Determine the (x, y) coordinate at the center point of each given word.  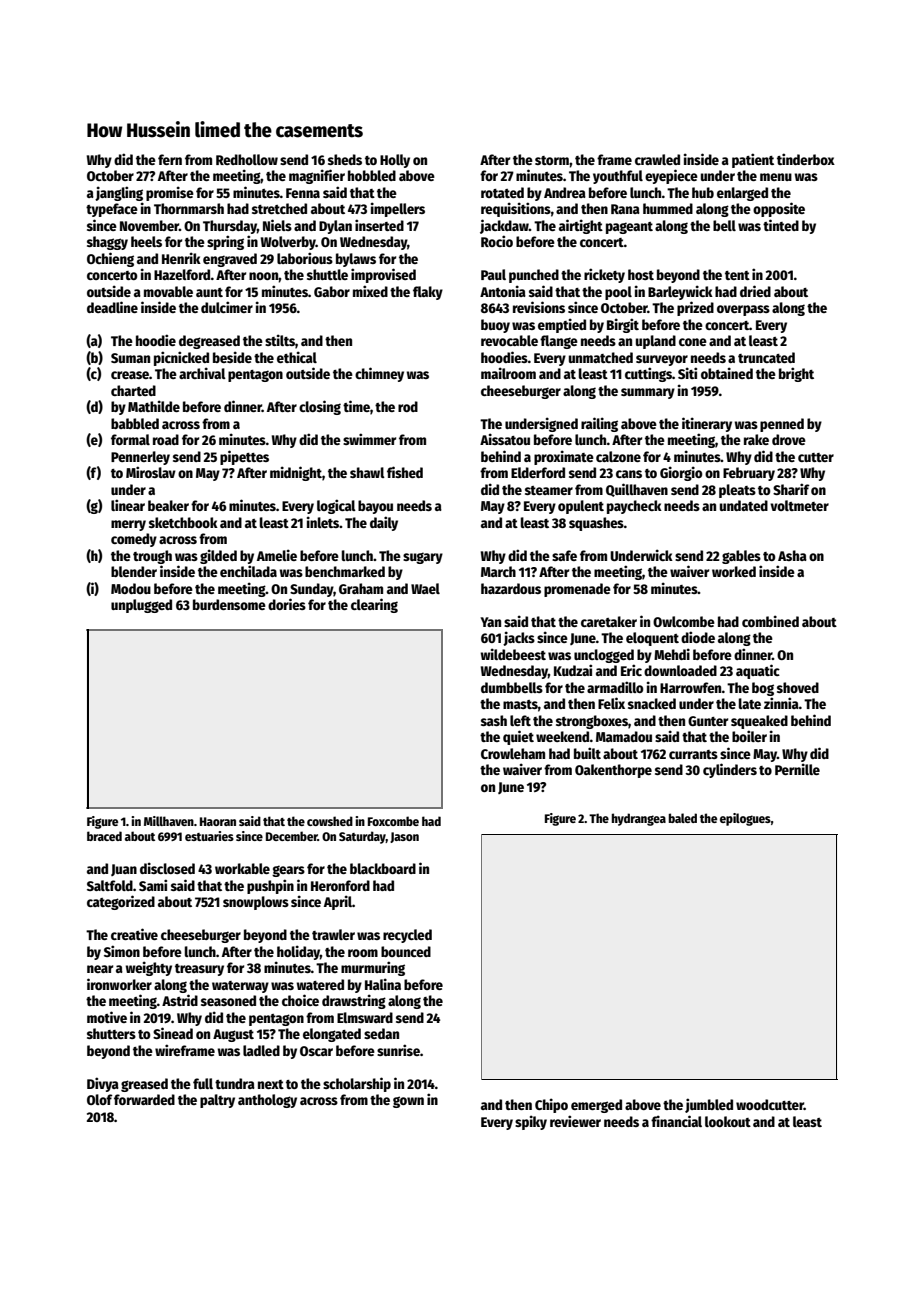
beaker (168, 505)
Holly (395, 161)
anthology (267, 1101)
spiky (531, 1122)
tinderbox (806, 159)
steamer (549, 490)
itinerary (707, 424)
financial (676, 1121)
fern (170, 159)
